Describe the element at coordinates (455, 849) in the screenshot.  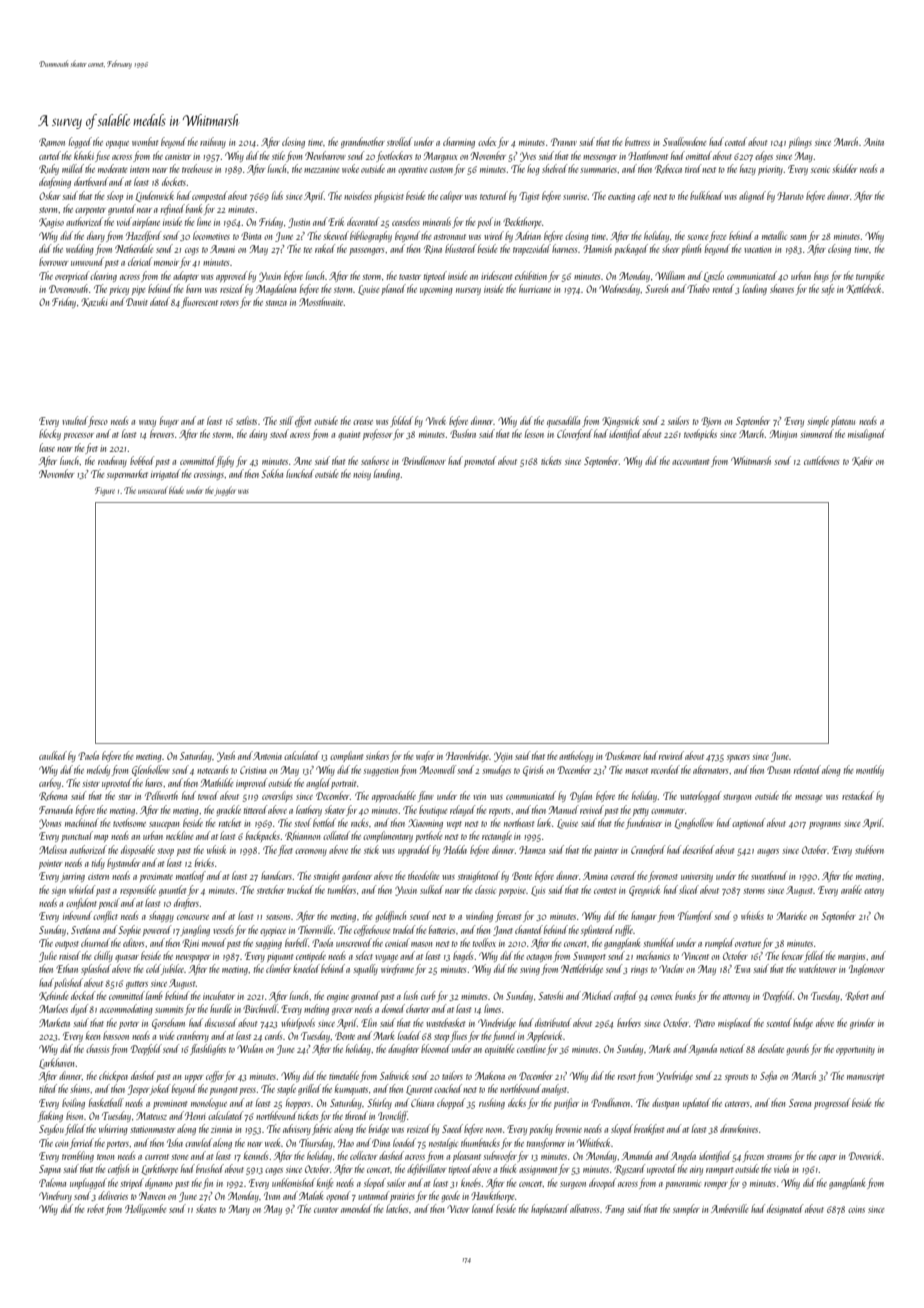
I see `Hedda` at that location.
